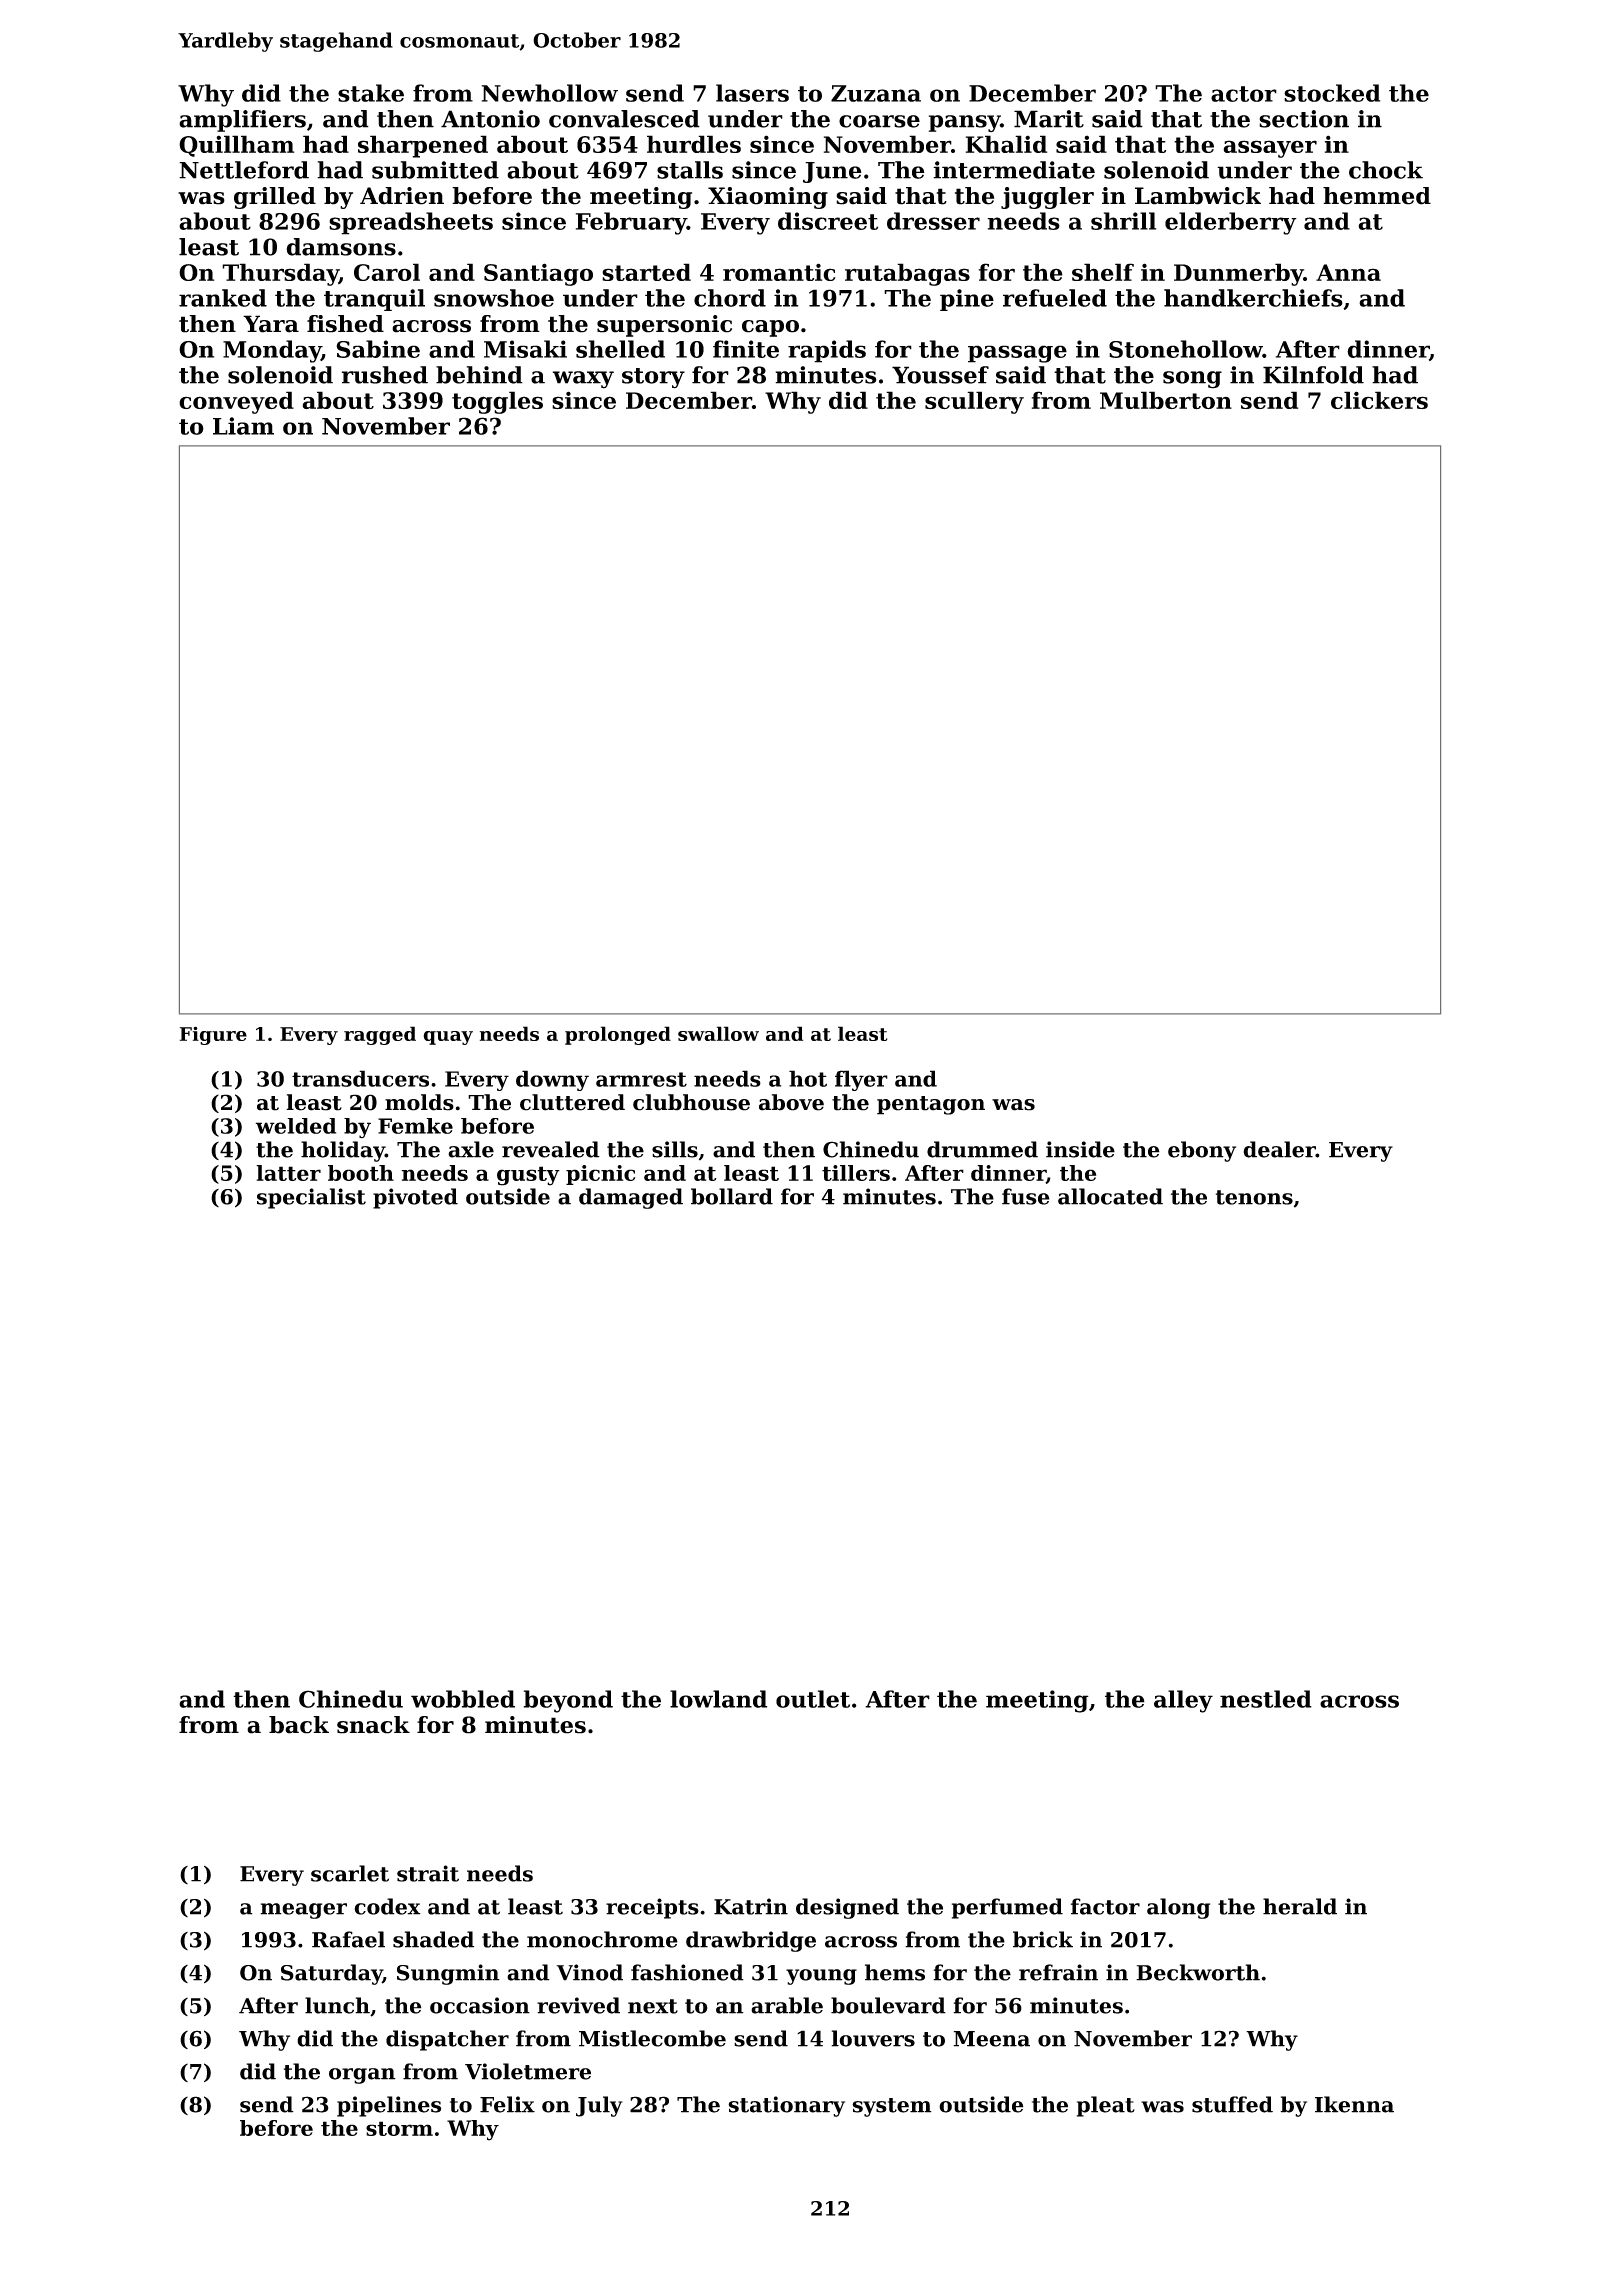 This page has width=1620, height=2292. Describe the element at coordinates (380, 1035) in the page. I see `ragged` at that location.
